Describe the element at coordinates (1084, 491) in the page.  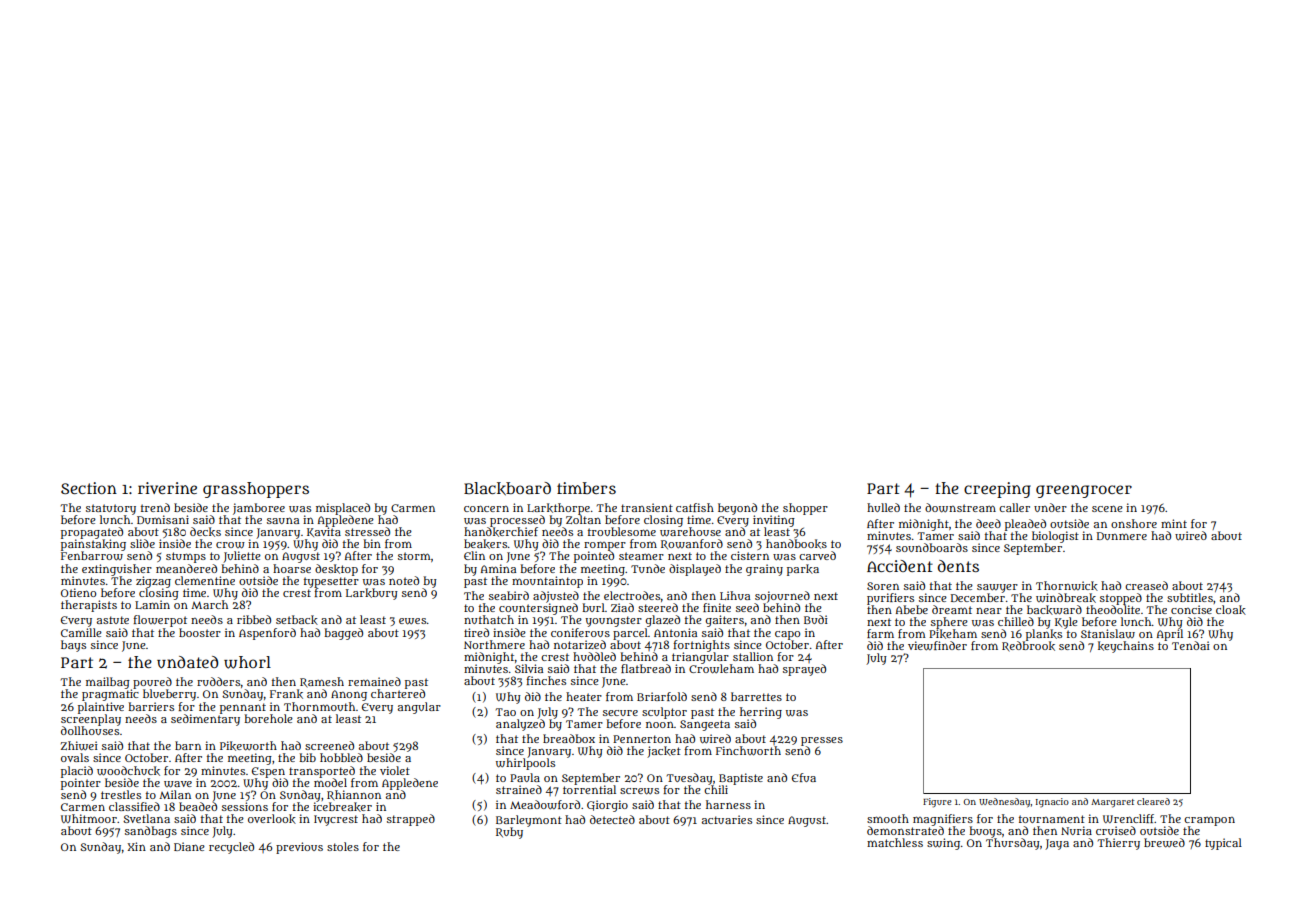
I see `greengrocer` at that location.
